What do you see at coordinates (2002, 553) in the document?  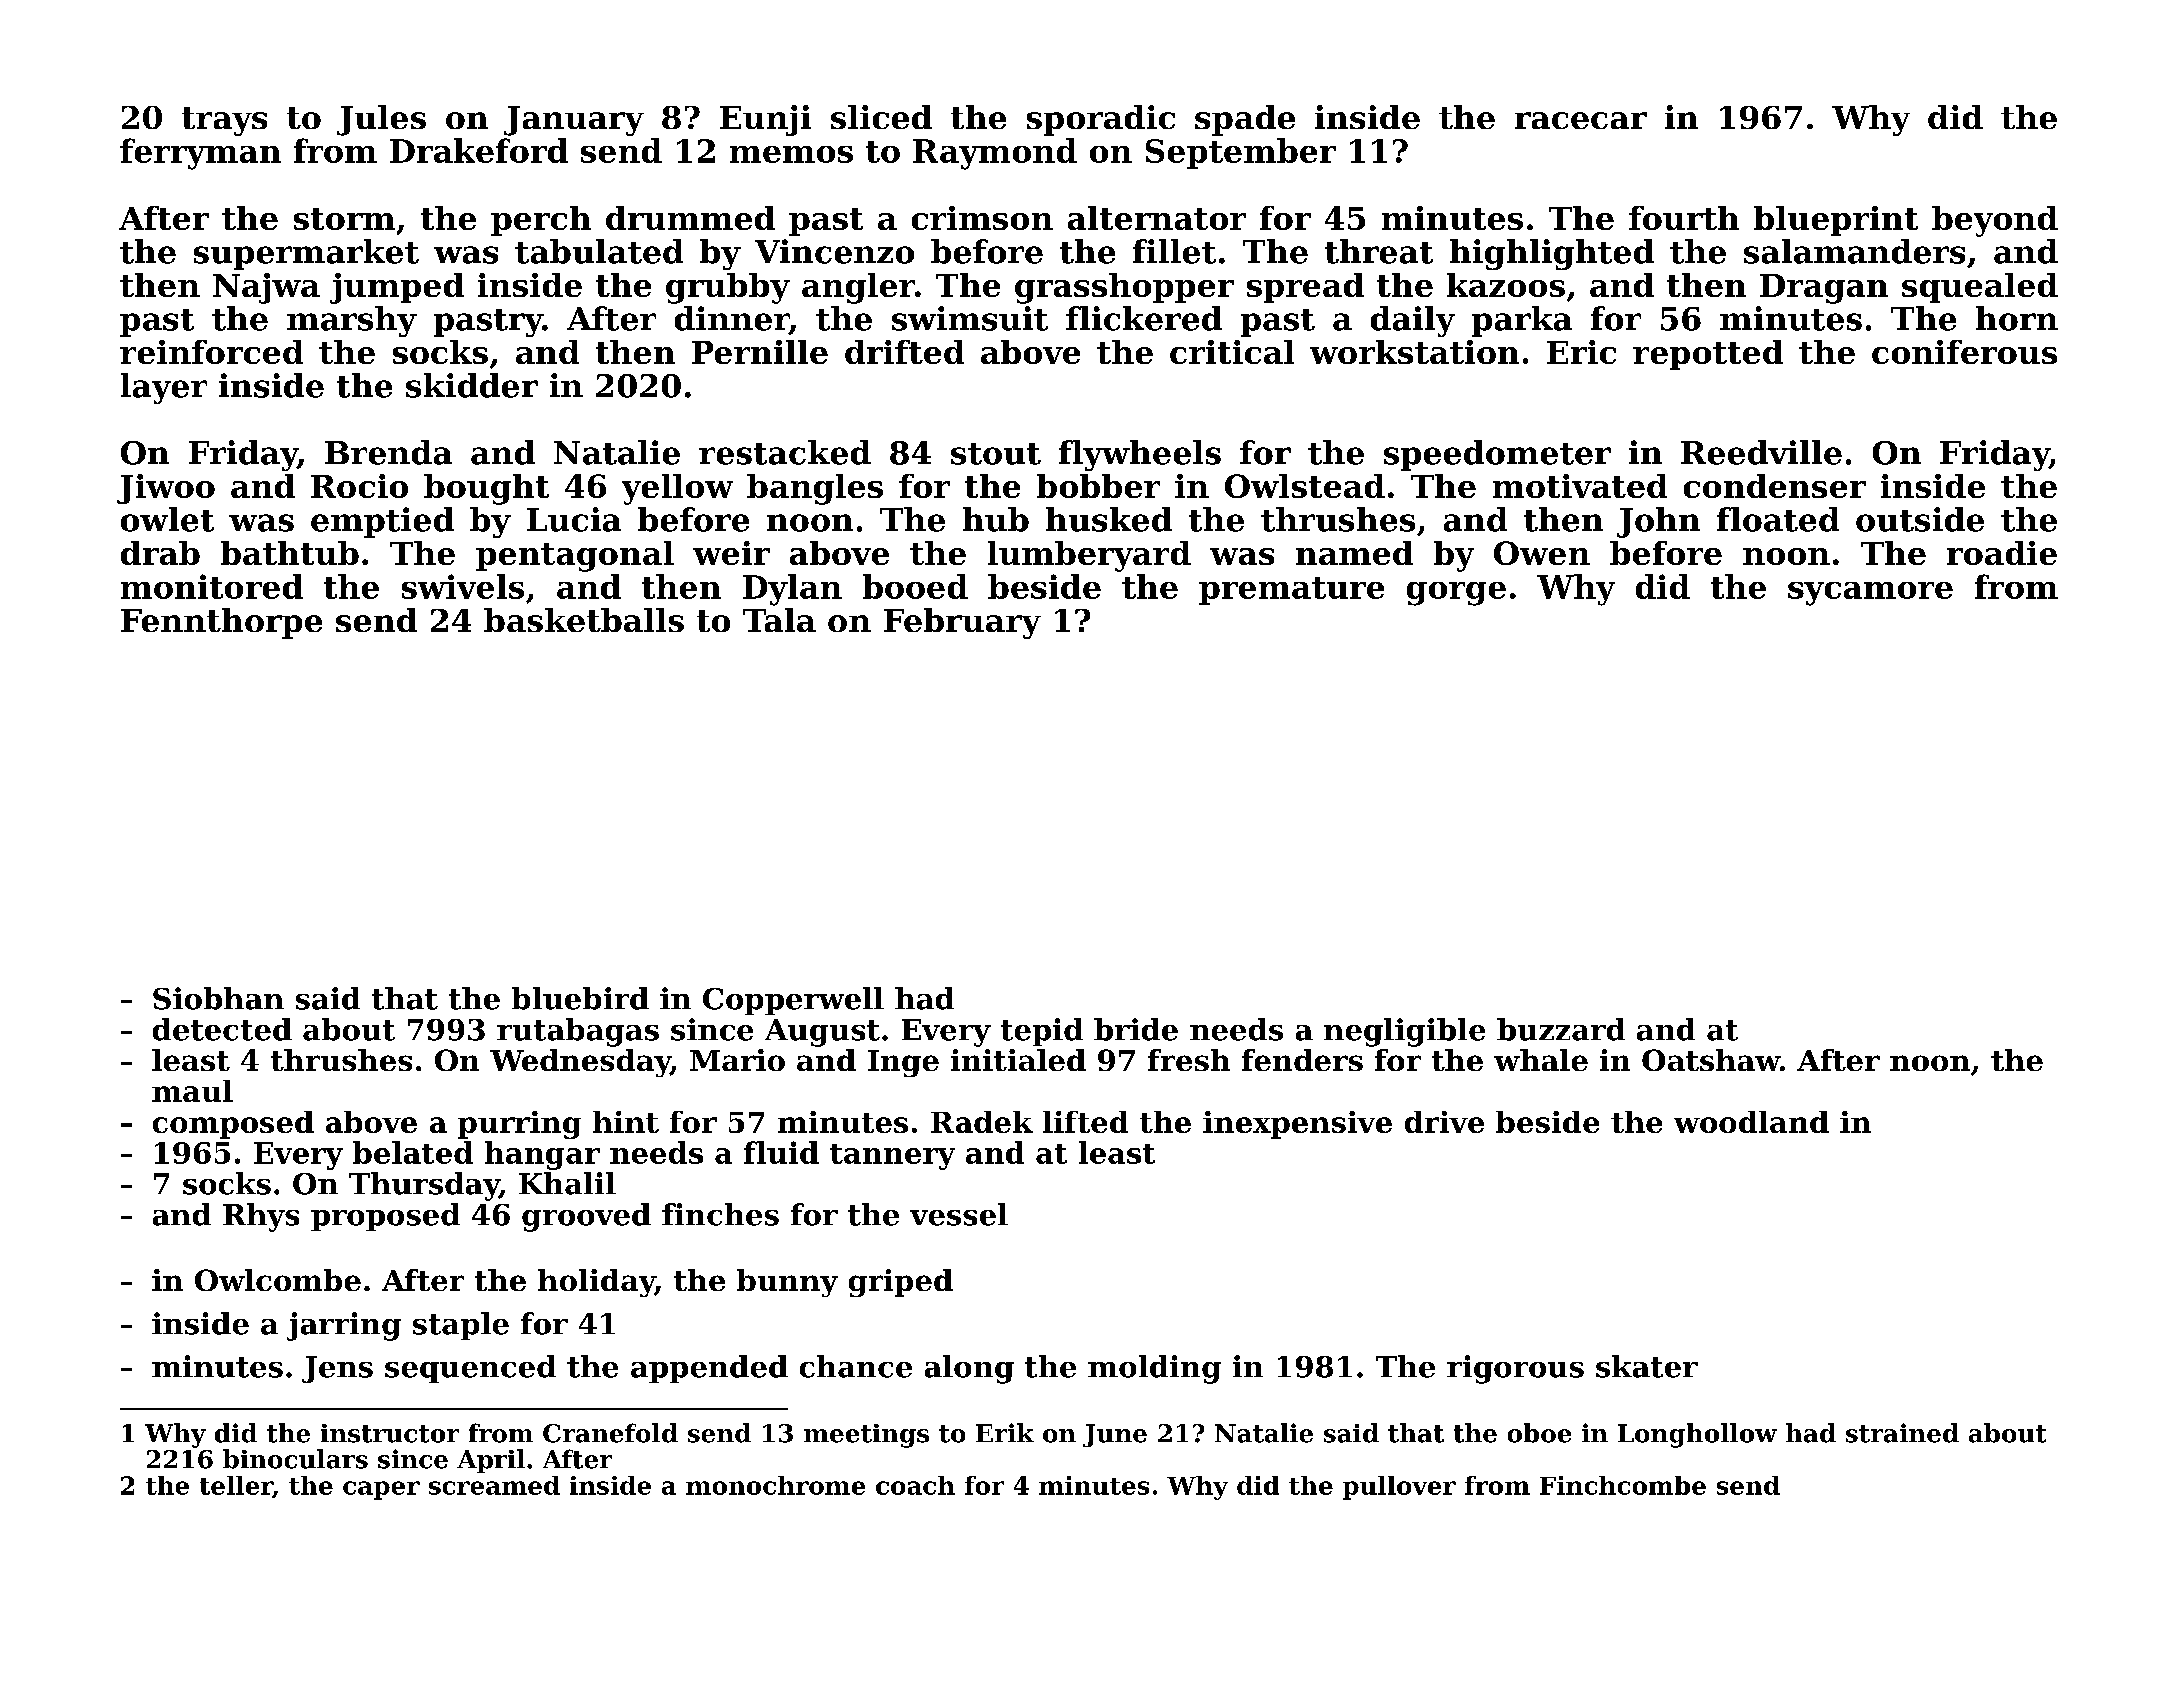 I see `roadie` at bounding box center [2002, 553].
